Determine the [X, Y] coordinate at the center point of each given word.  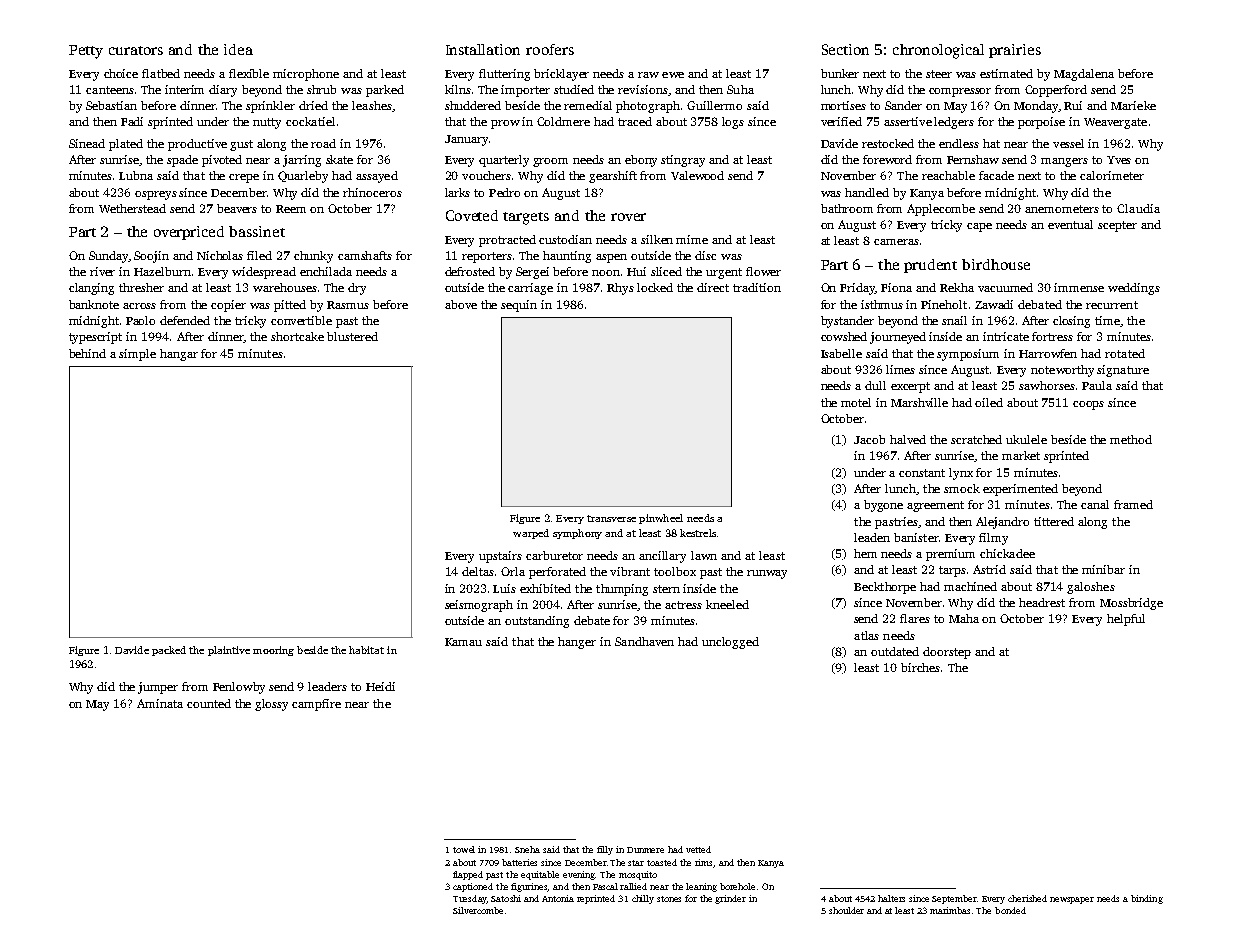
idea [238, 49]
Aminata [160, 703]
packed [169, 651]
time [1107, 320]
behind [87, 353]
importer [525, 91]
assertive [908, 121]
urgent [724, 273]
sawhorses [1047, 385]
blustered [352, 336]
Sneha [527, 849]
